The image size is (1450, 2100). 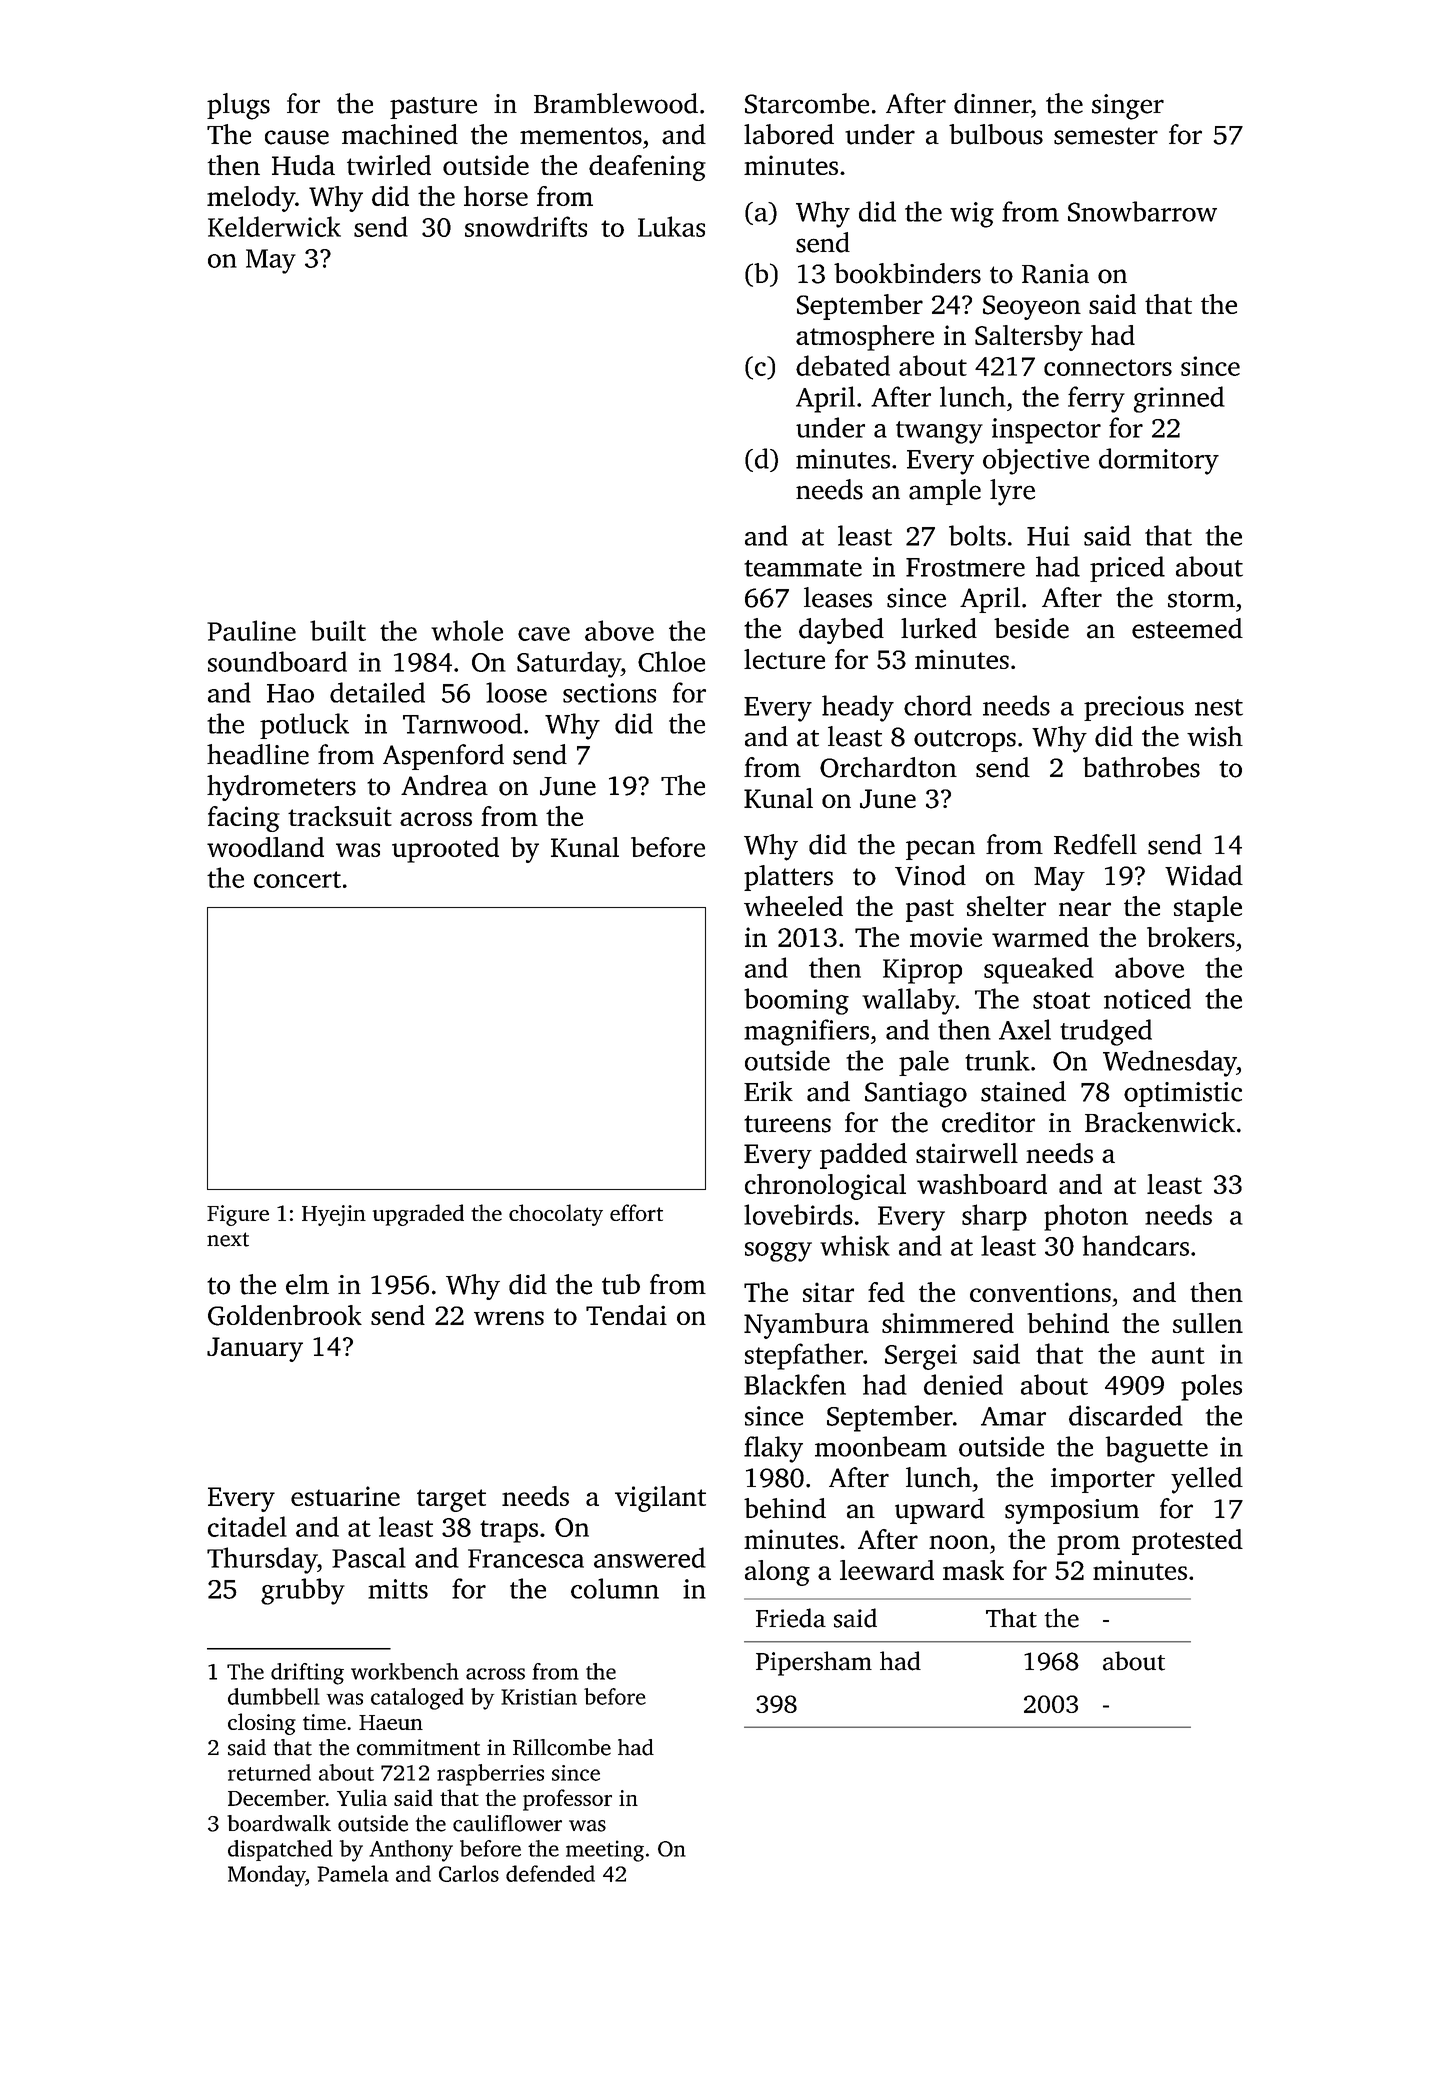 What do you see at coordinates (526, 226) in the image?
I see `snowdrifts` at bounding box center [526, 226].
